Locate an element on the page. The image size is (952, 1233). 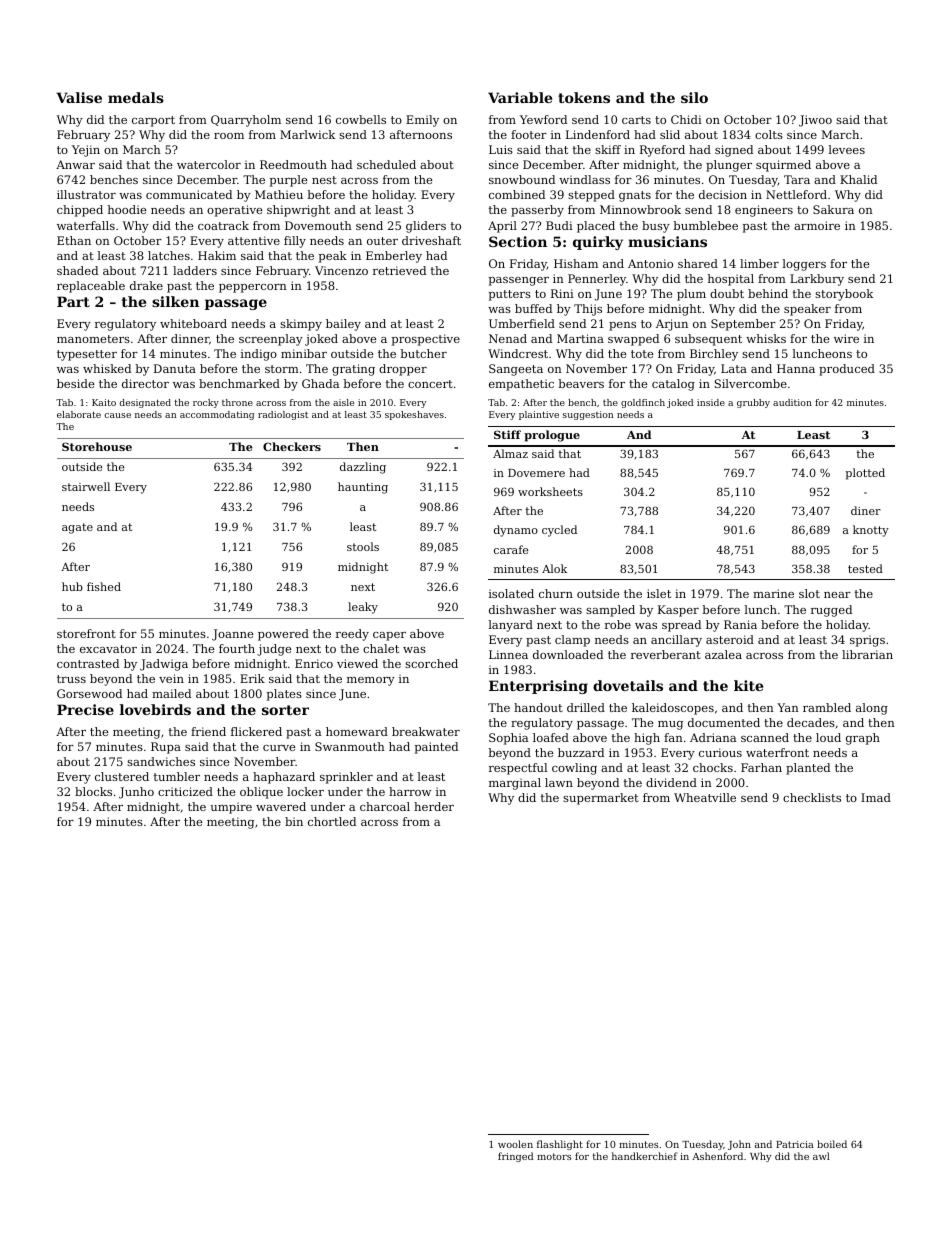
elaborate is located at coordinates (79, 414).
